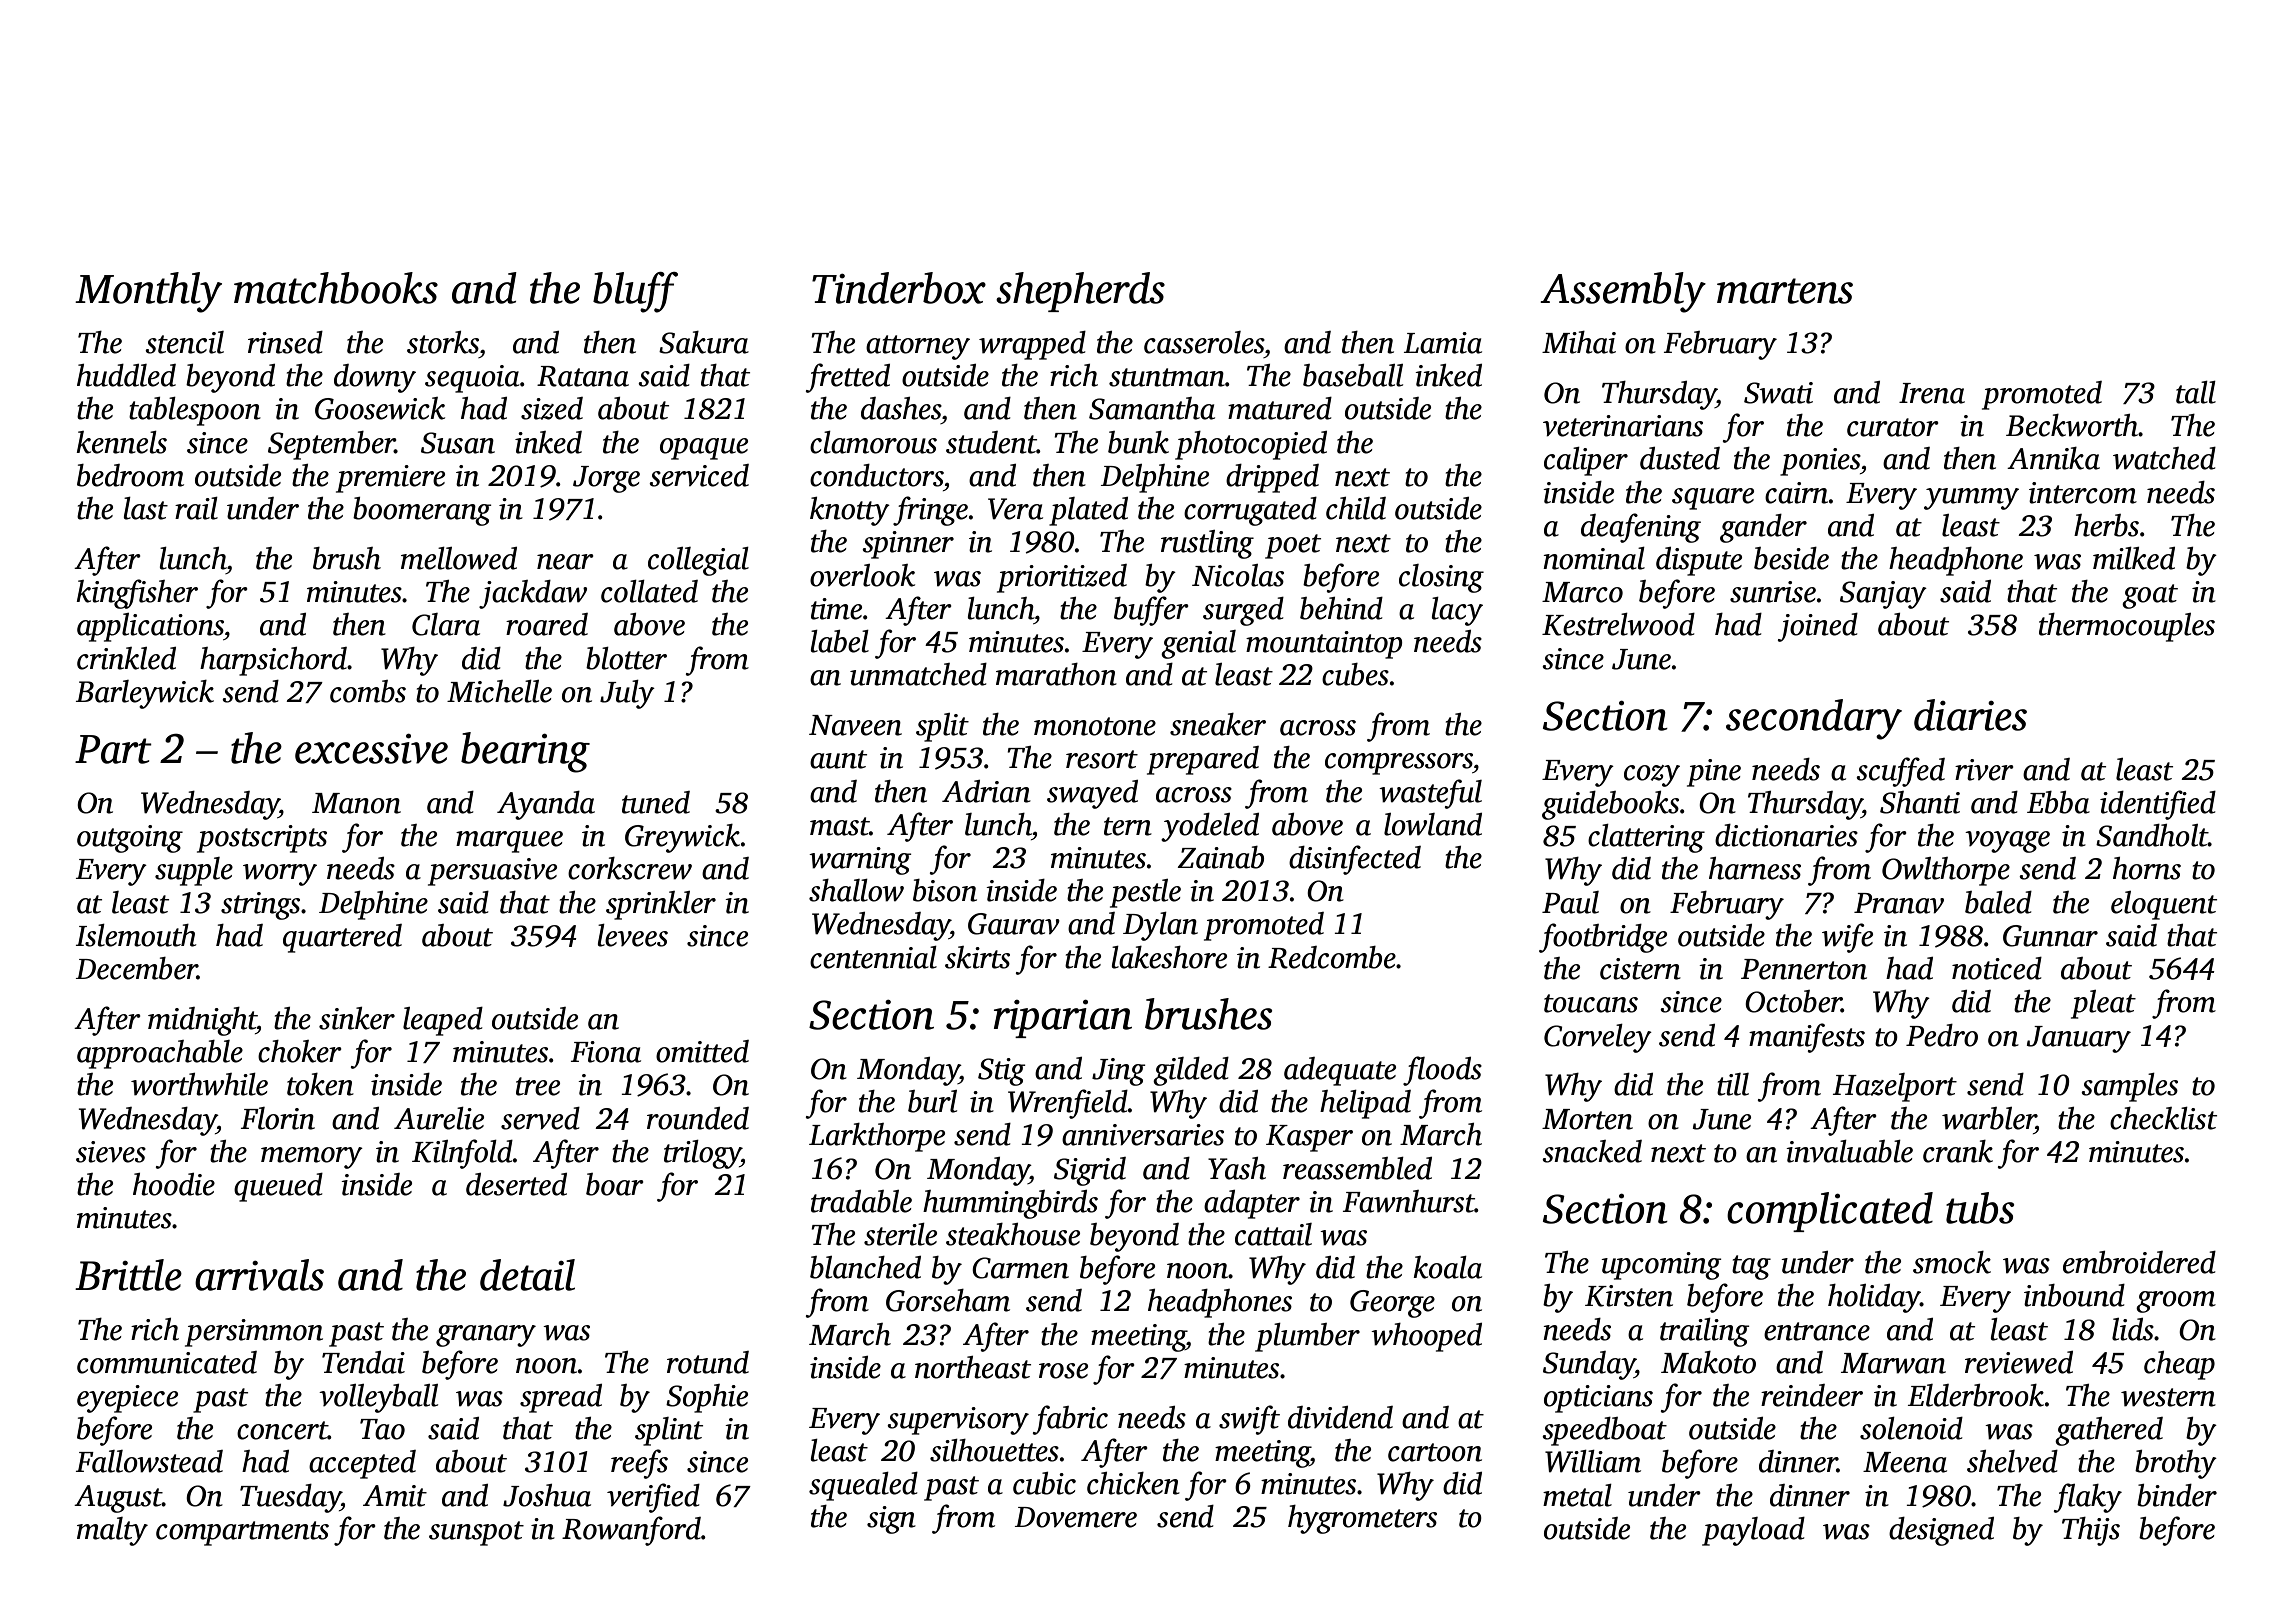 The width and height of the page is (2292, 1620). I want to click on embroidered, so click(2139, 1262).
